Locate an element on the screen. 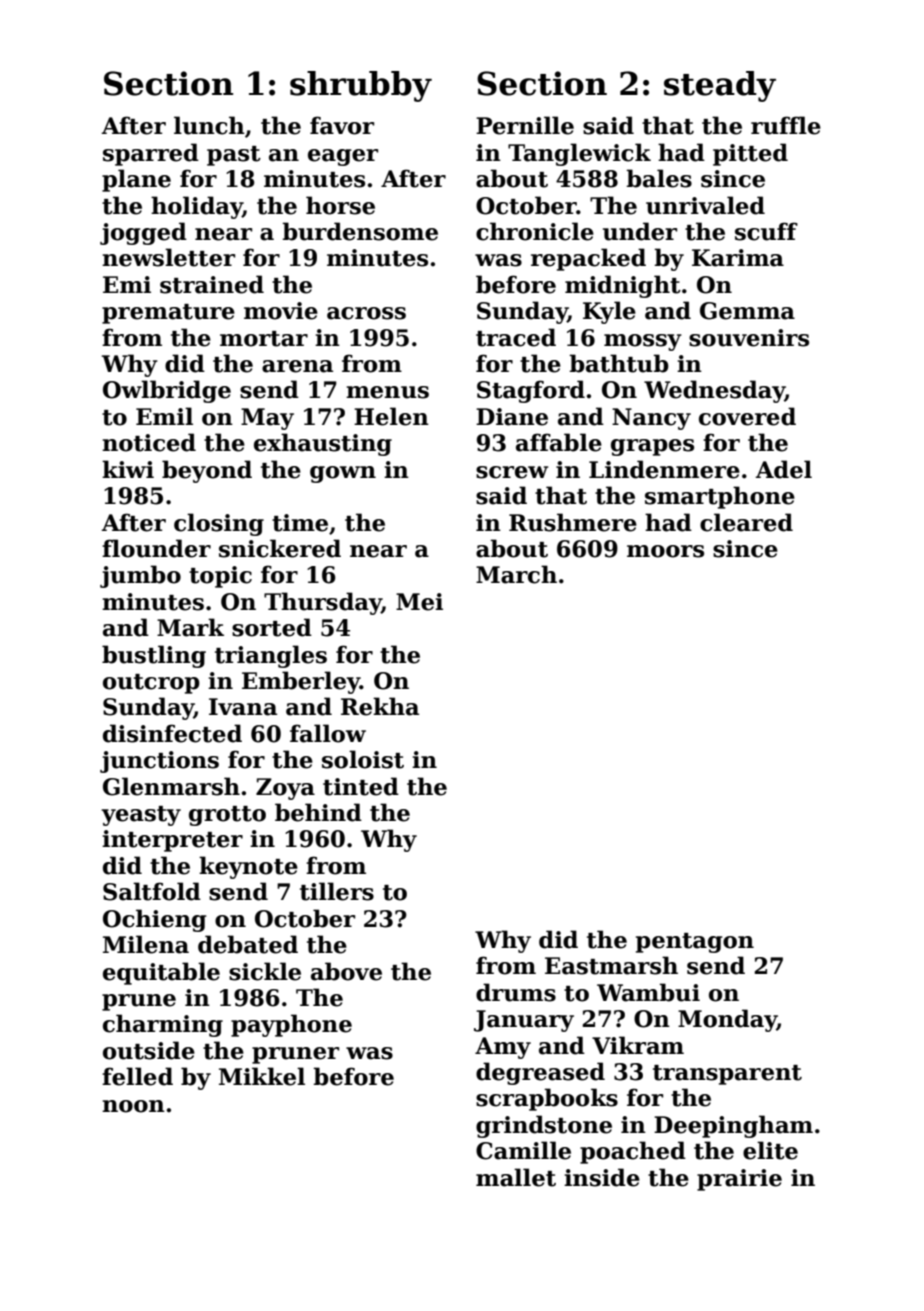 This screenshot has width=924, height=1311. lunch is located at coordinates (209, 125).
